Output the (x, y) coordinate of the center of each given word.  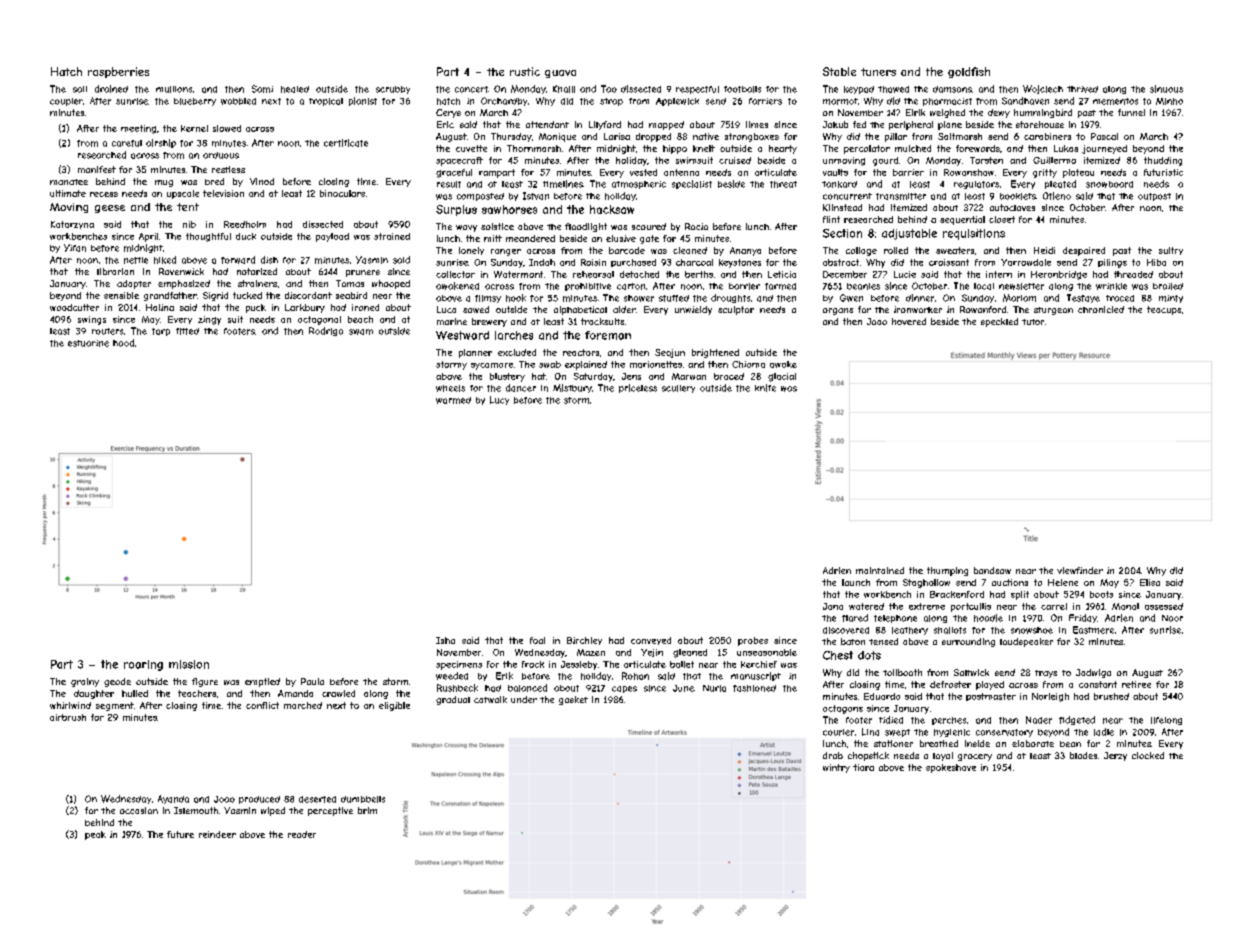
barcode (627, 250)
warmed (453, 400)
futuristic (1163, 172)
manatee (69, 182)
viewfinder (1080, 570)
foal (537, 640)
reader (302, 834)
